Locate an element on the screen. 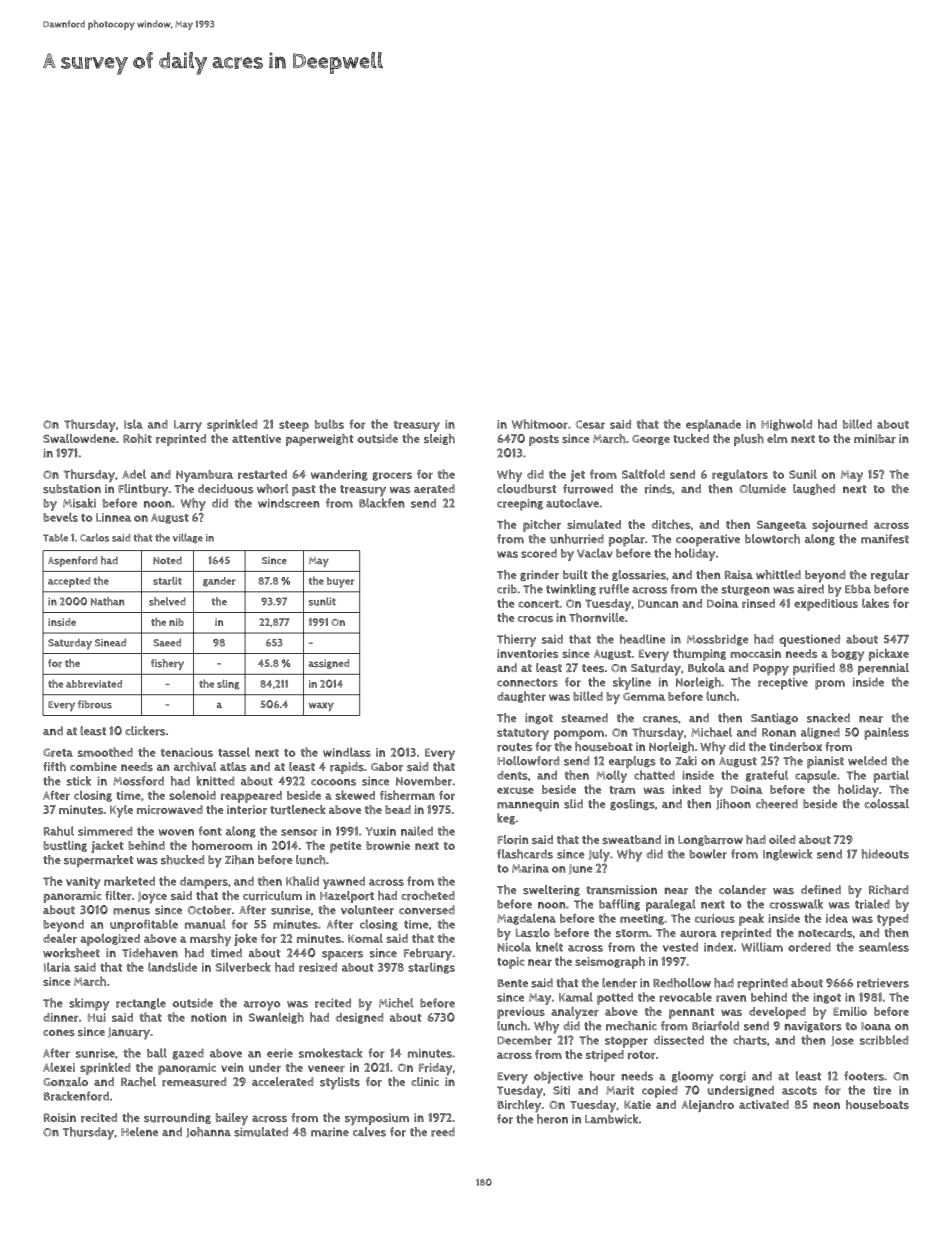  Highwold is located at coordinates (786, 425).
